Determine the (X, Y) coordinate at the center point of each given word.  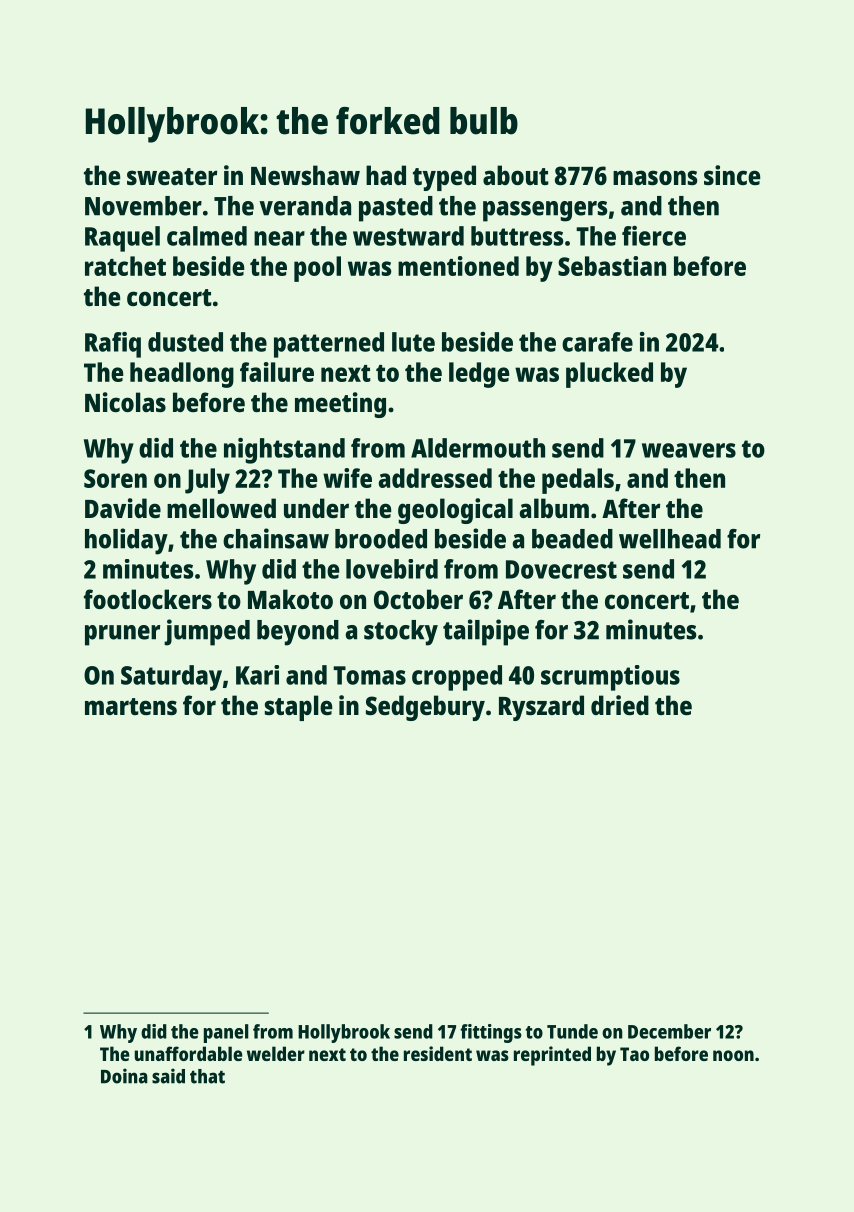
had (386, 175)
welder (276, 1053)
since (732, 175)
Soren (115, 478)
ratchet (125, 266)
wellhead (670, 539)
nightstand (284, 451)
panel (226, 1033)
